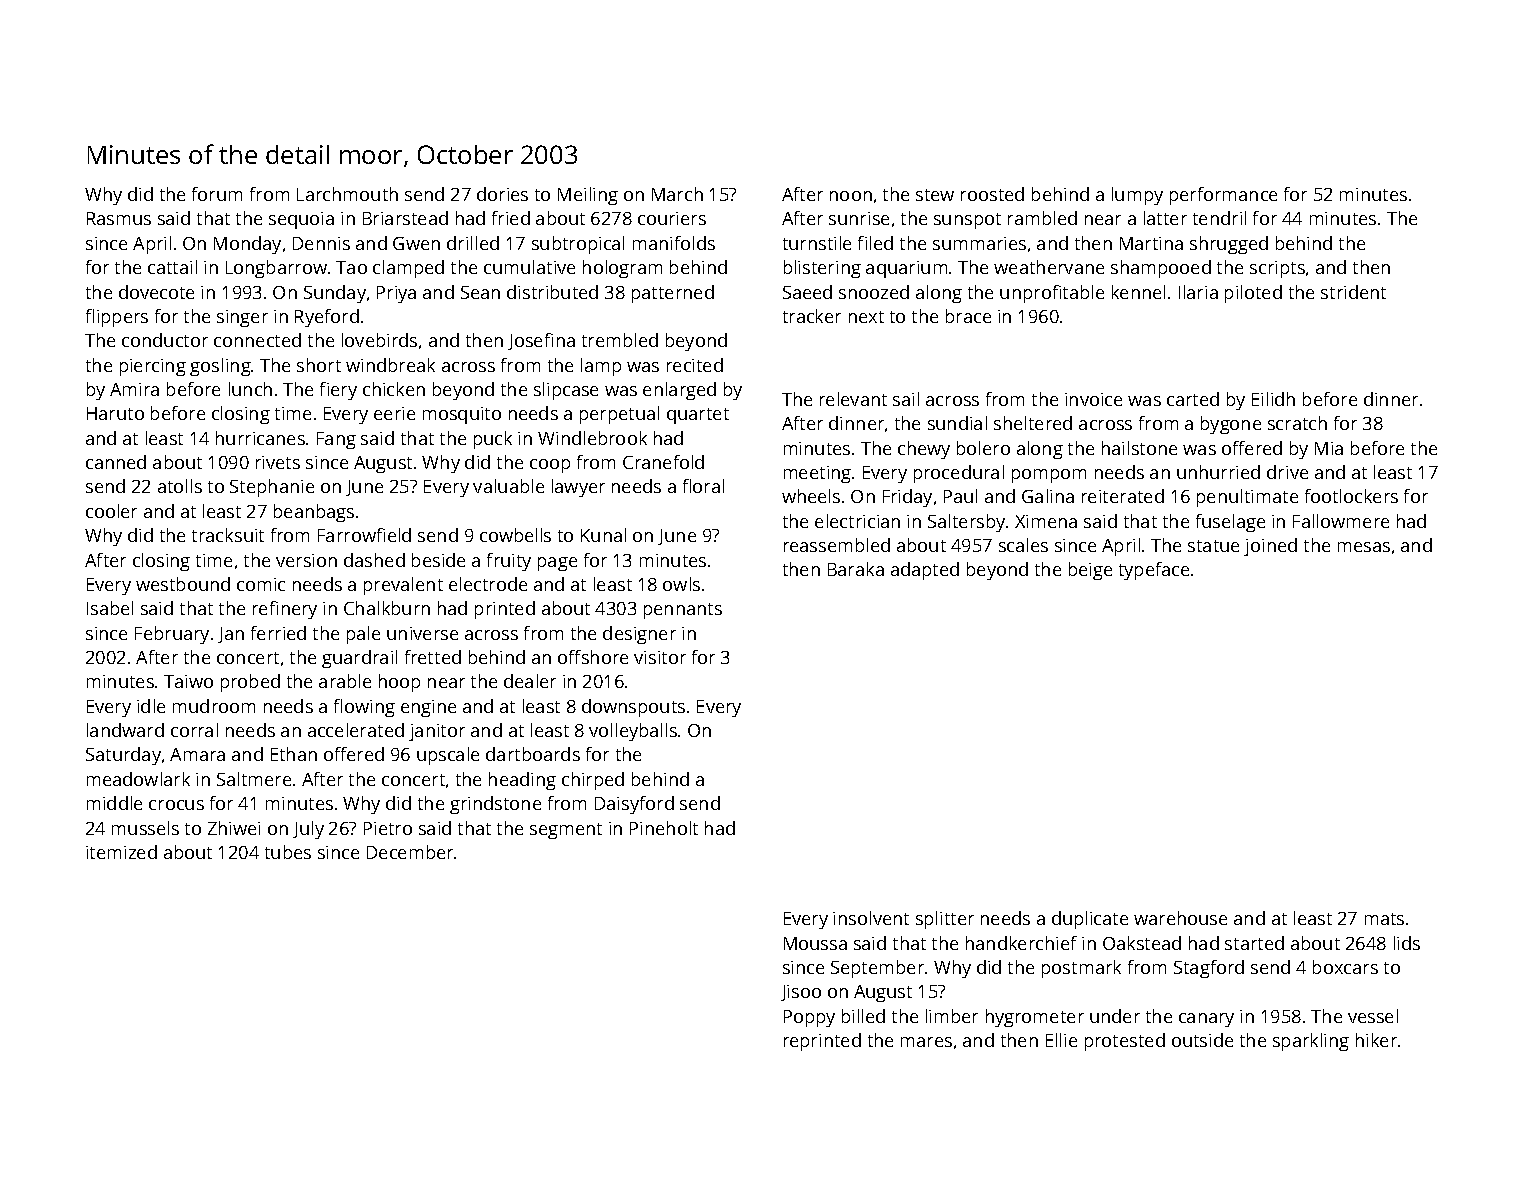  What do you see at coordinates (634, 805) in the page?
I see `Daisyford` at bounding box center [634, 805].
